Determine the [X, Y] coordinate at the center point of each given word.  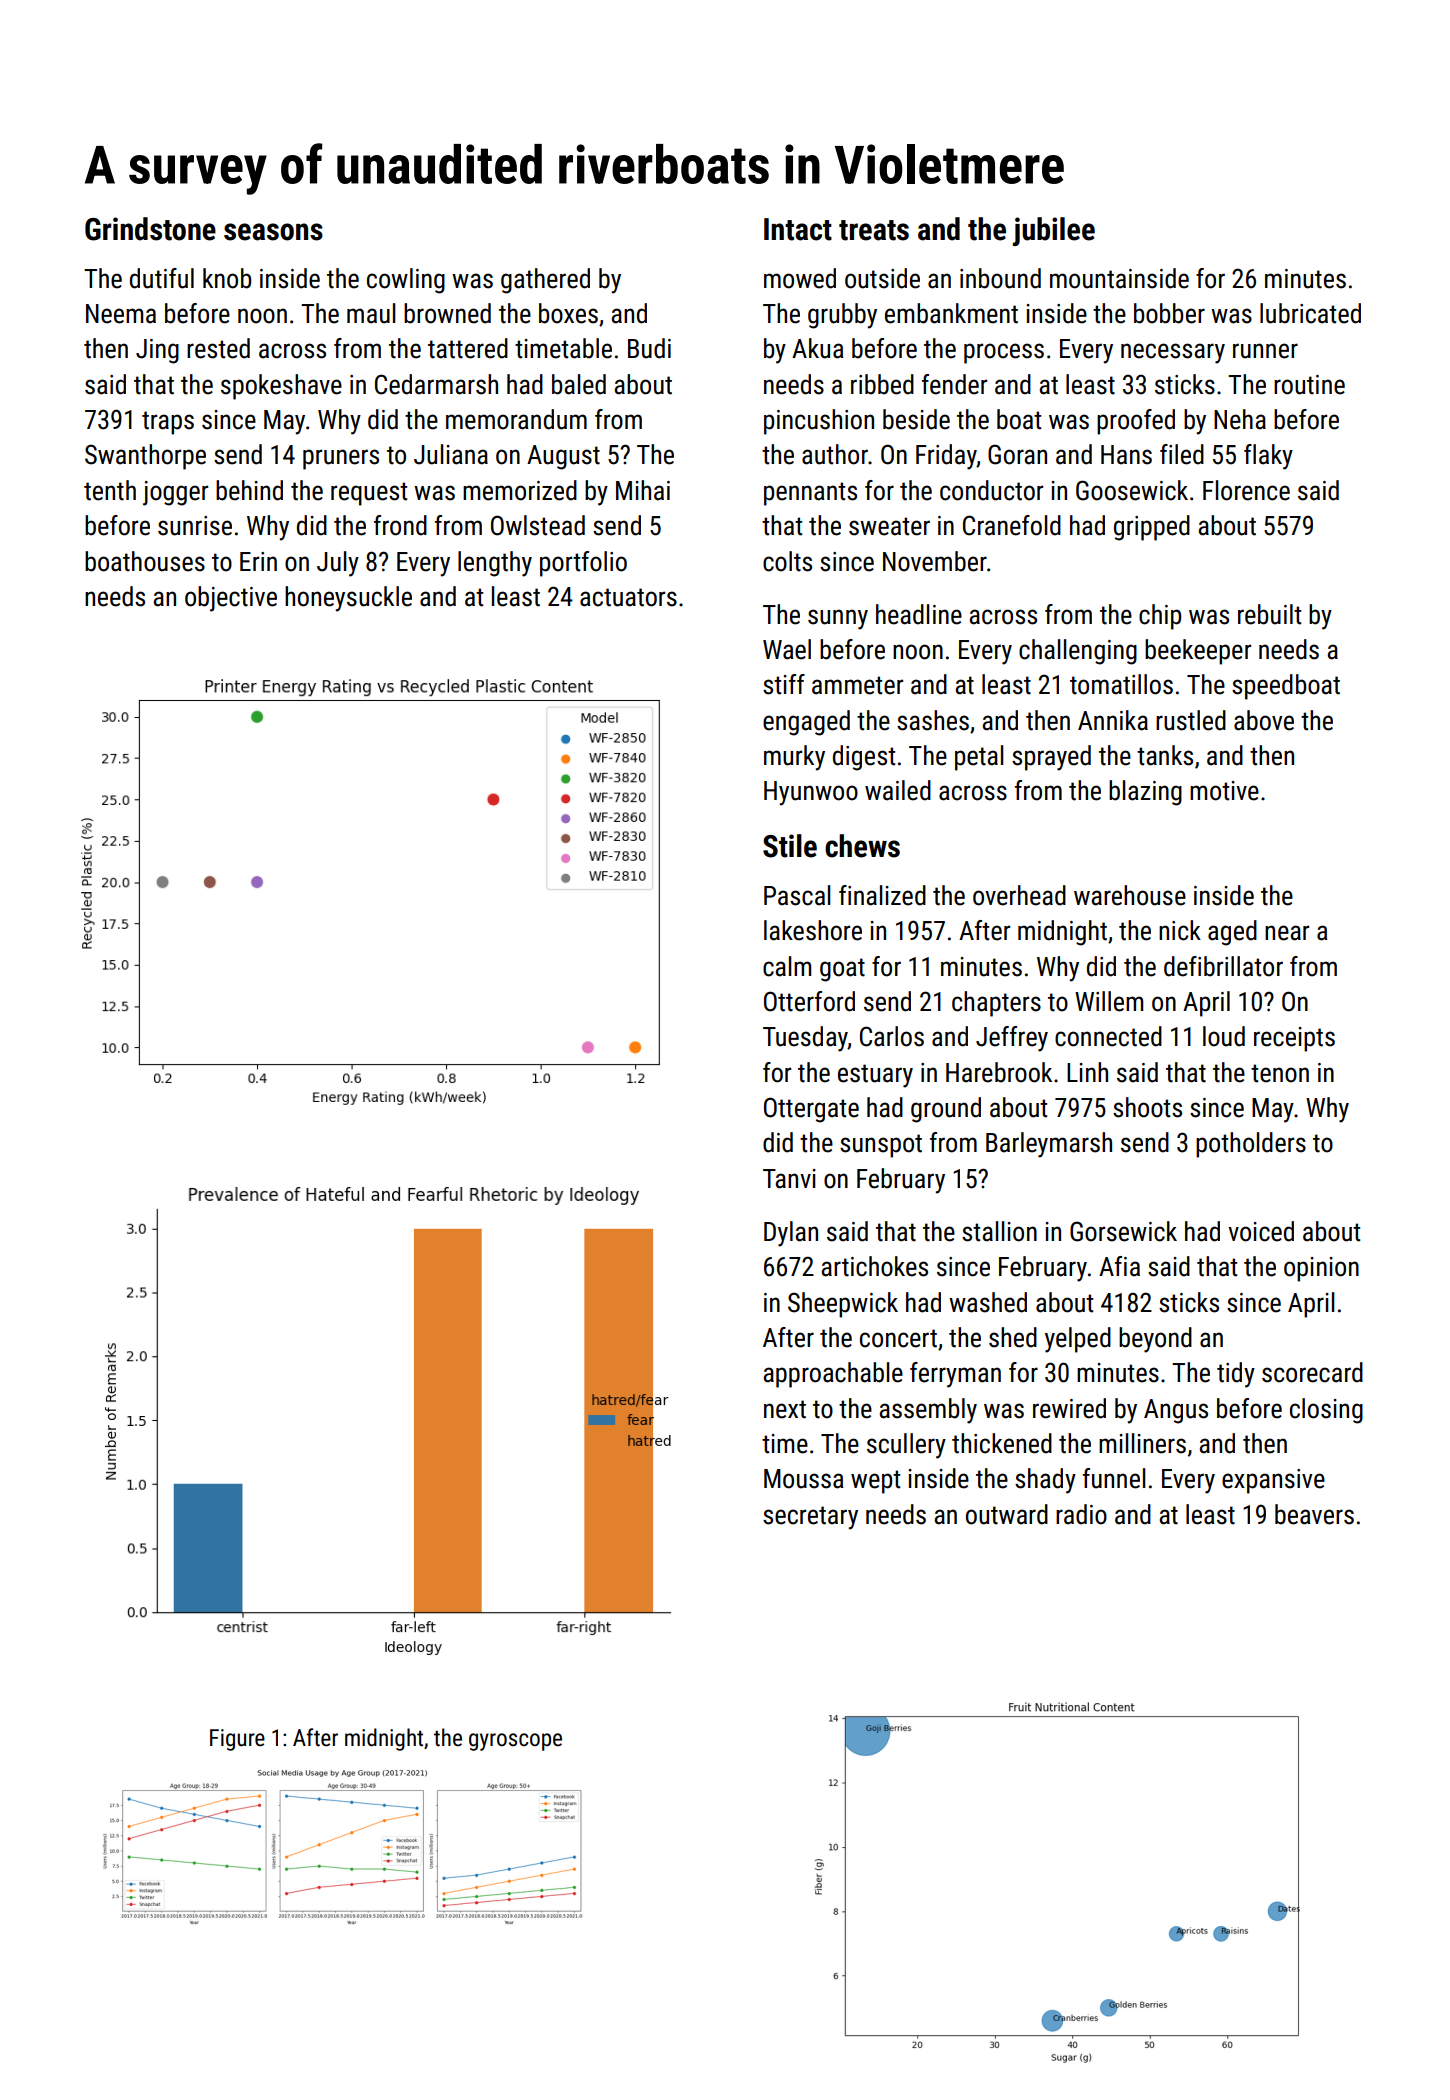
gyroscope [515, 1742]
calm [787, 966]
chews [862, 846]
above [1264, 720]
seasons [273, 232]
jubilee [1054, 231]
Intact [798, 229]
